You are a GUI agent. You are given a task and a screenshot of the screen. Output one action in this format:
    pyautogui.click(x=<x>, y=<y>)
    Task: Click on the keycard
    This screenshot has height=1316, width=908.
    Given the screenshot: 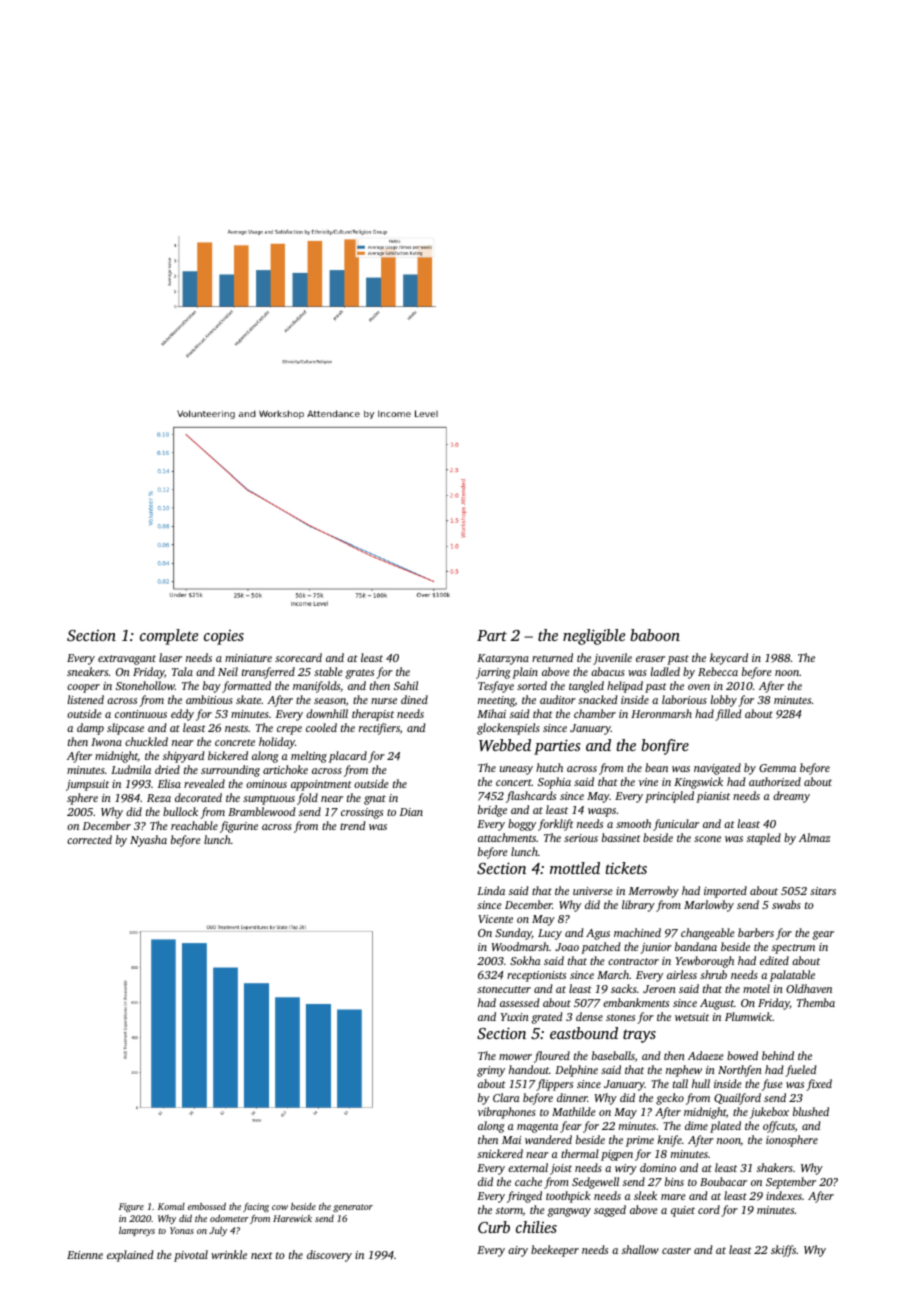 What is the action you would take?
    pyautogui.click(x=729, y=659)
